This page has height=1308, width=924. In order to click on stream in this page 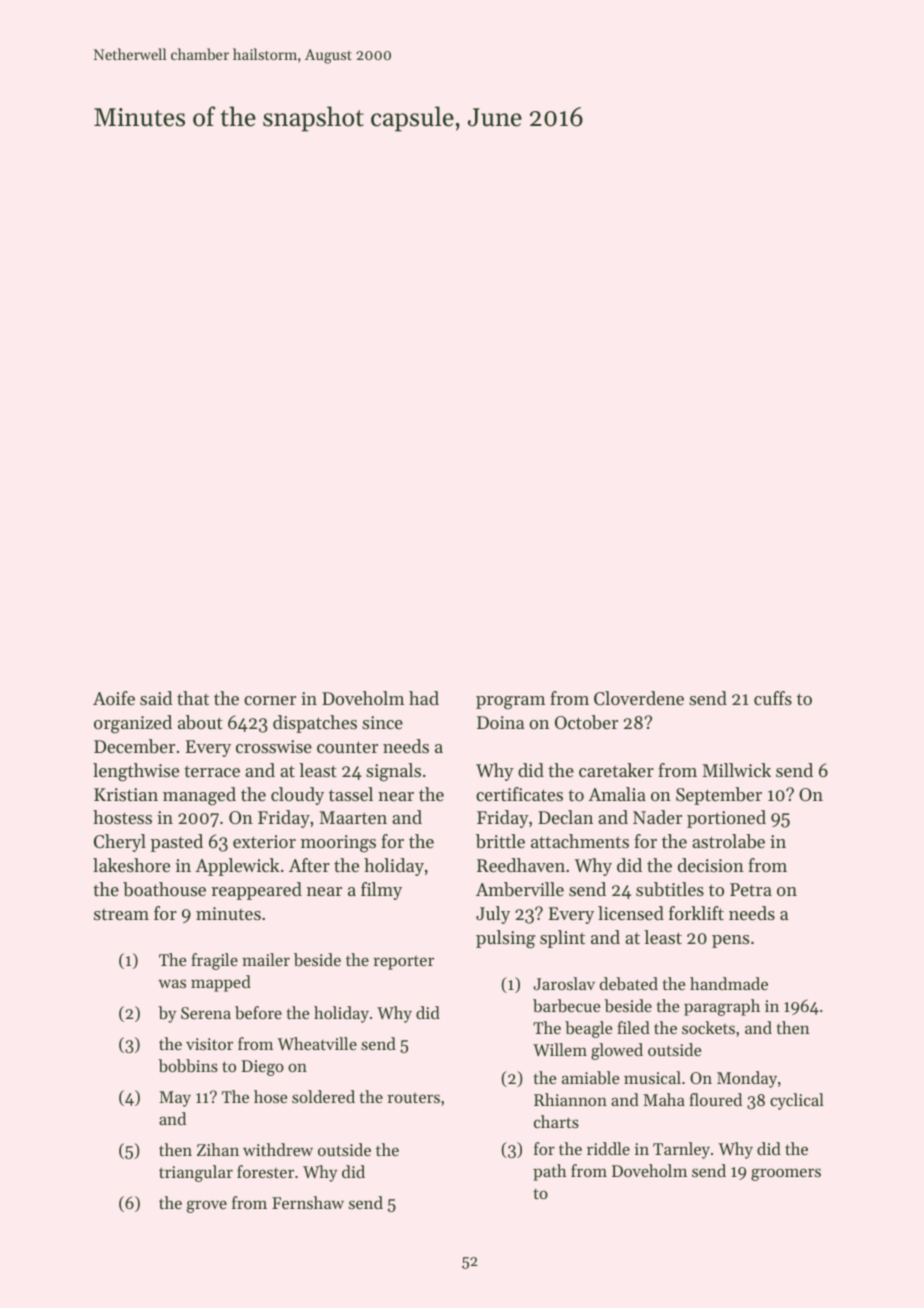, I will do `click(121, 914)`.
